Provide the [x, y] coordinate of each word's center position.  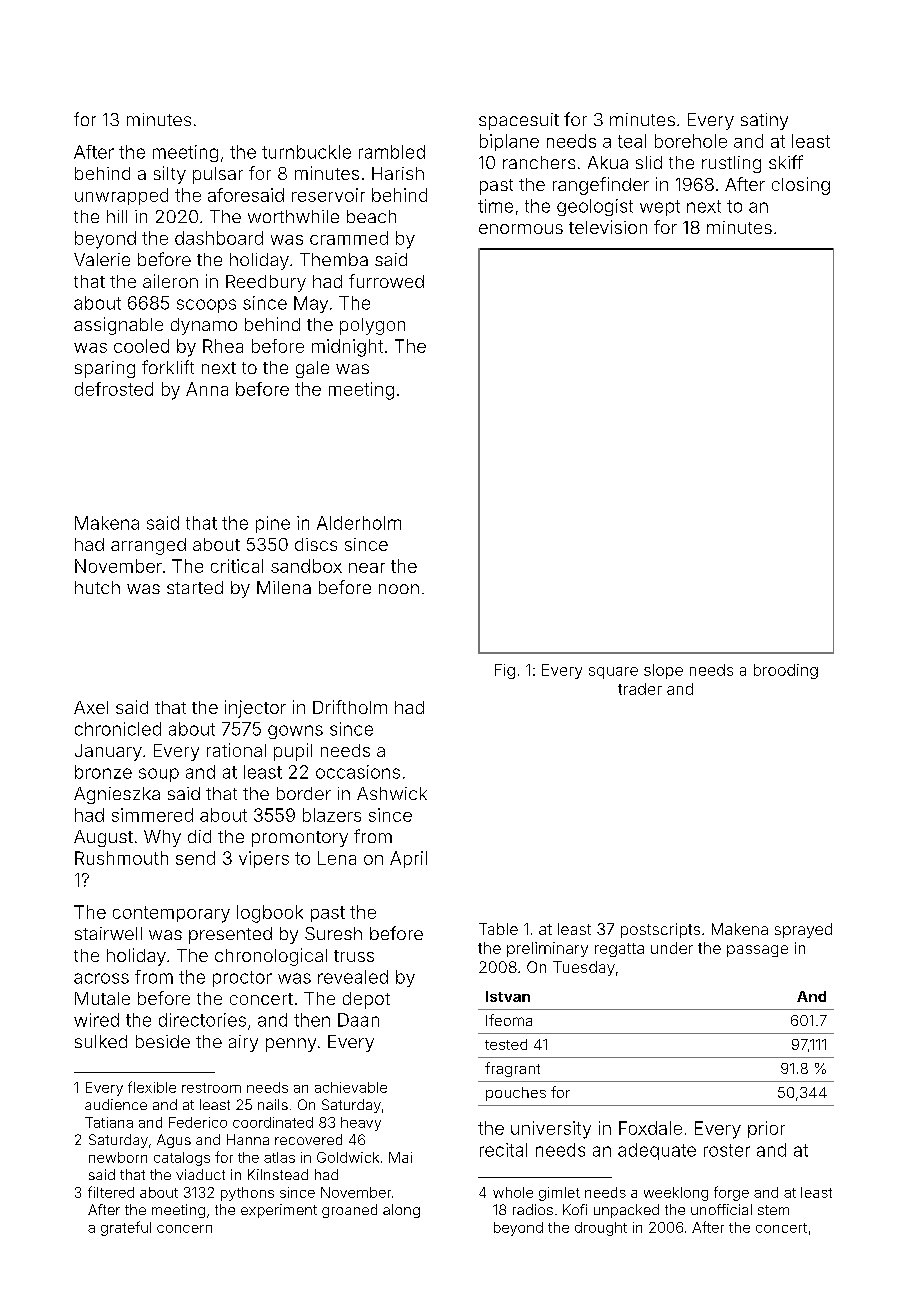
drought [601, 1229]
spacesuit [519, 121]
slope [663, 671]
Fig [505, 671]
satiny [764, 121]
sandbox [306, 566]
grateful [126, 1228]
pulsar [218, 175]
